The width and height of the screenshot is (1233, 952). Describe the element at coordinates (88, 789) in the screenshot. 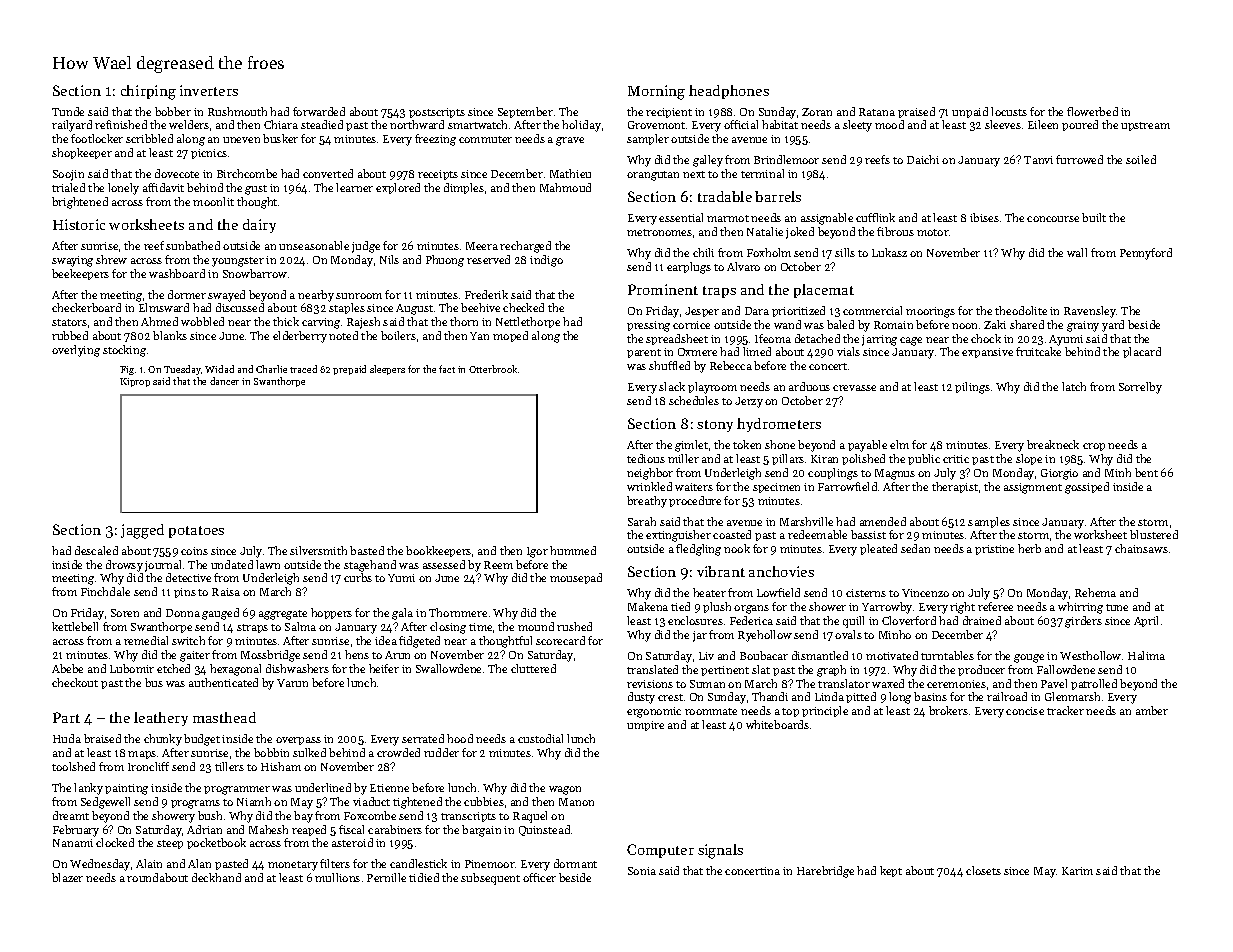

I see `lanky` at that location.
